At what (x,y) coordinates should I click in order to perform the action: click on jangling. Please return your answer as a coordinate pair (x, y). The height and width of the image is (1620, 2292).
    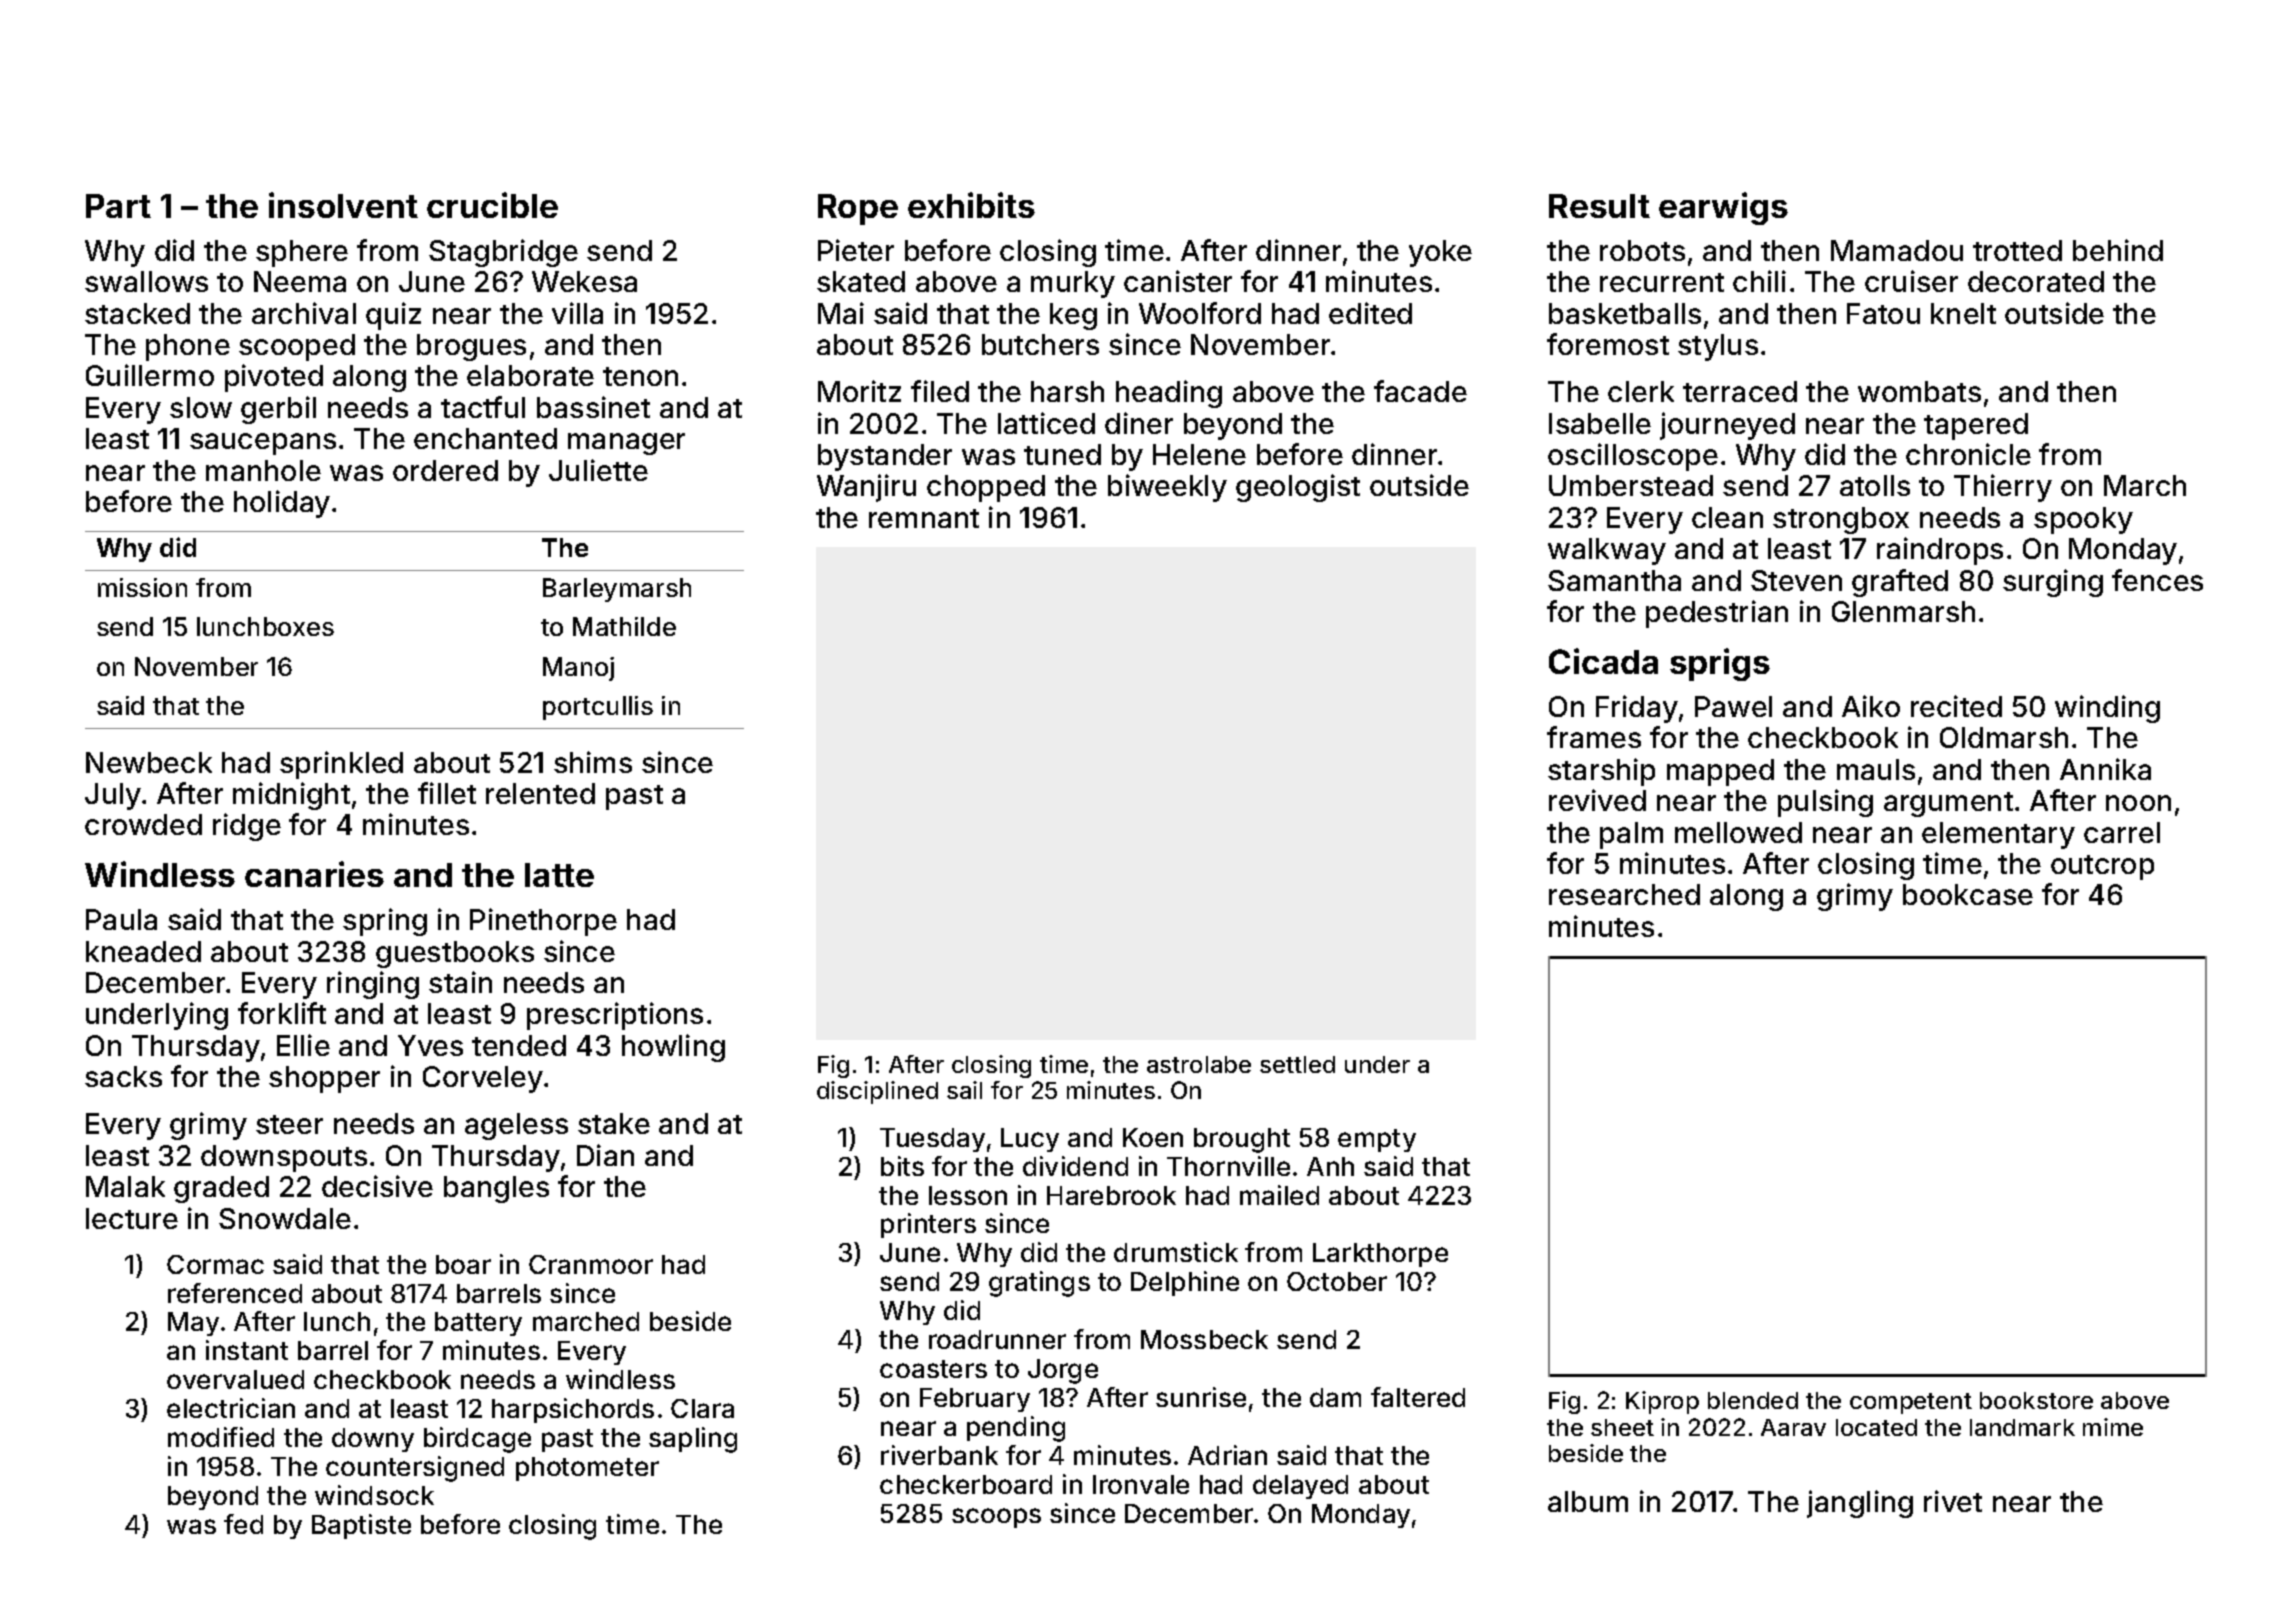
    Looking at the image, I should click on (1860, 1504).
